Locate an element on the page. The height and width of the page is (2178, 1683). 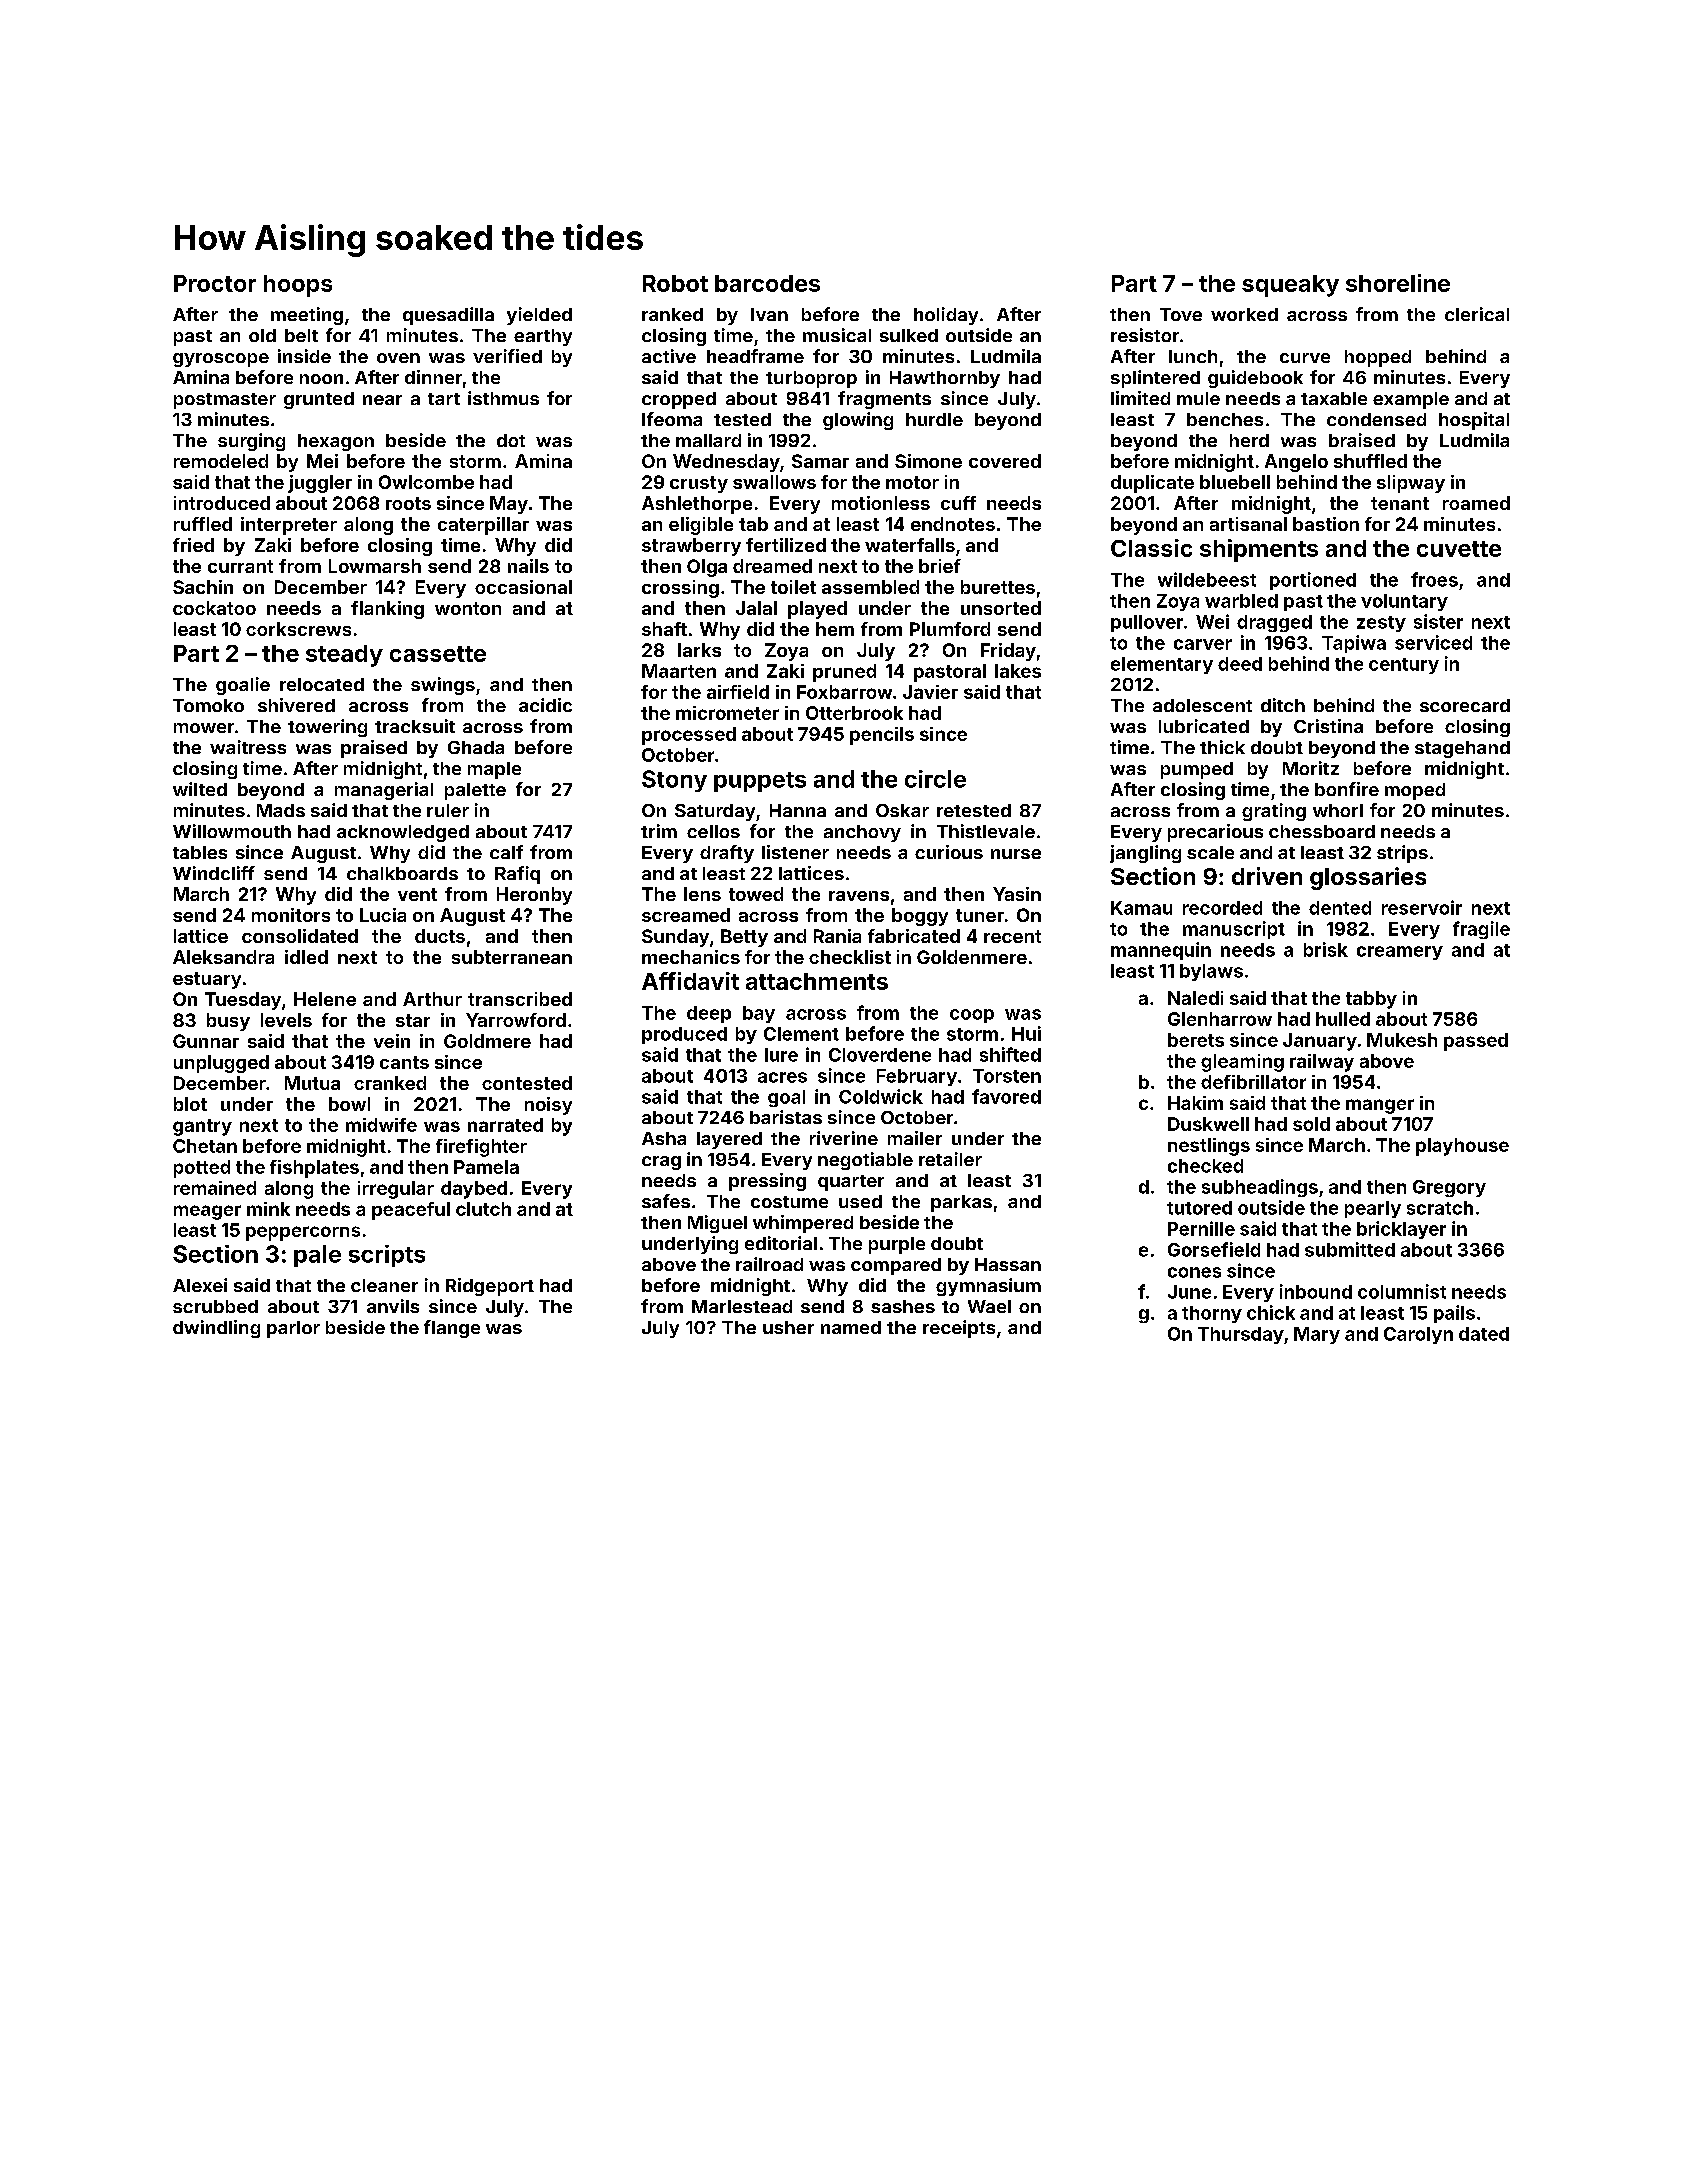
Alexei is located at coordinates (200, 1285).
